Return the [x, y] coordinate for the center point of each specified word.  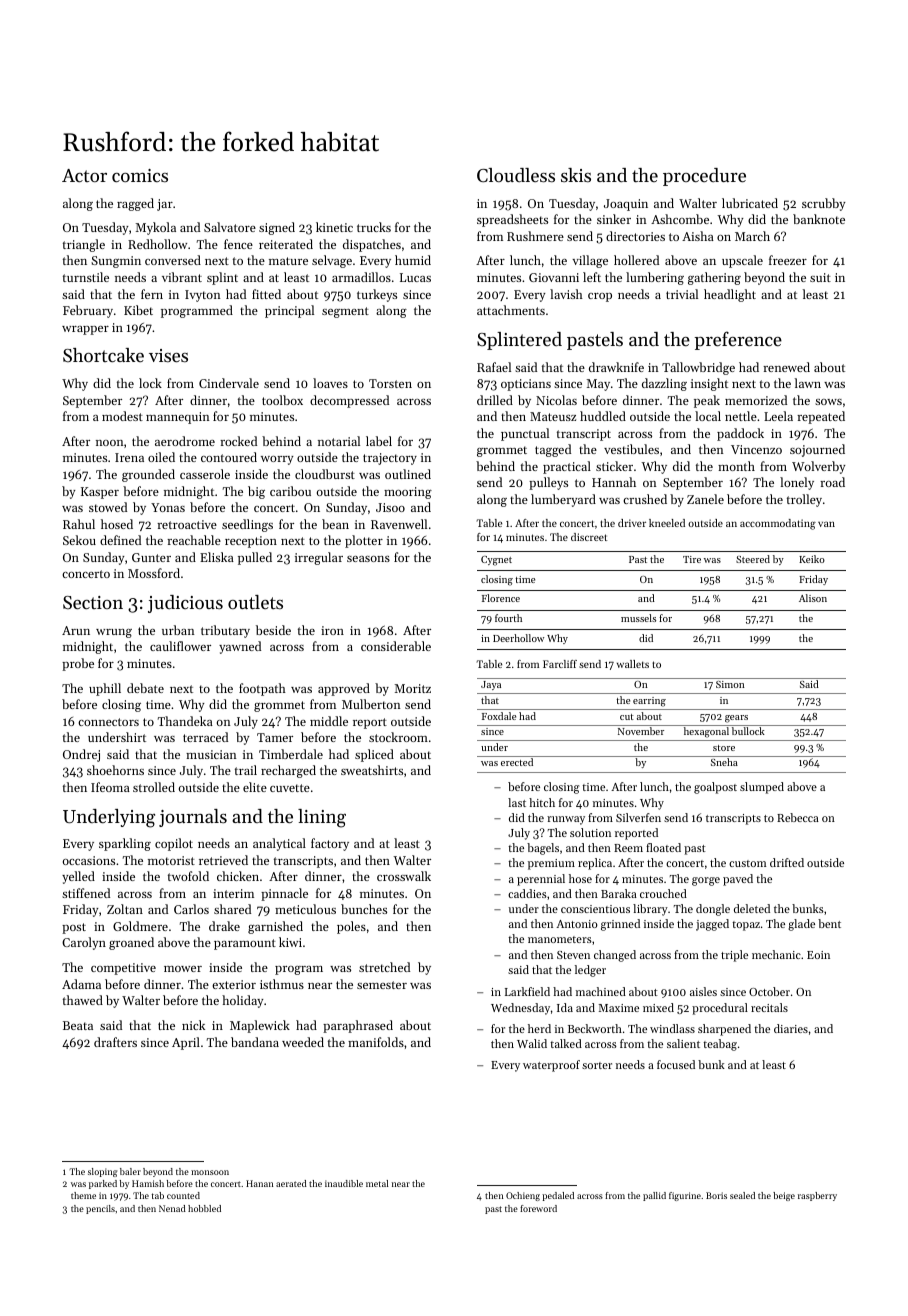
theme [83, 1195]
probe [78, 664]
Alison [813, 598]
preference [738, 340]
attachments [511, 310]
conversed [173, 260]
